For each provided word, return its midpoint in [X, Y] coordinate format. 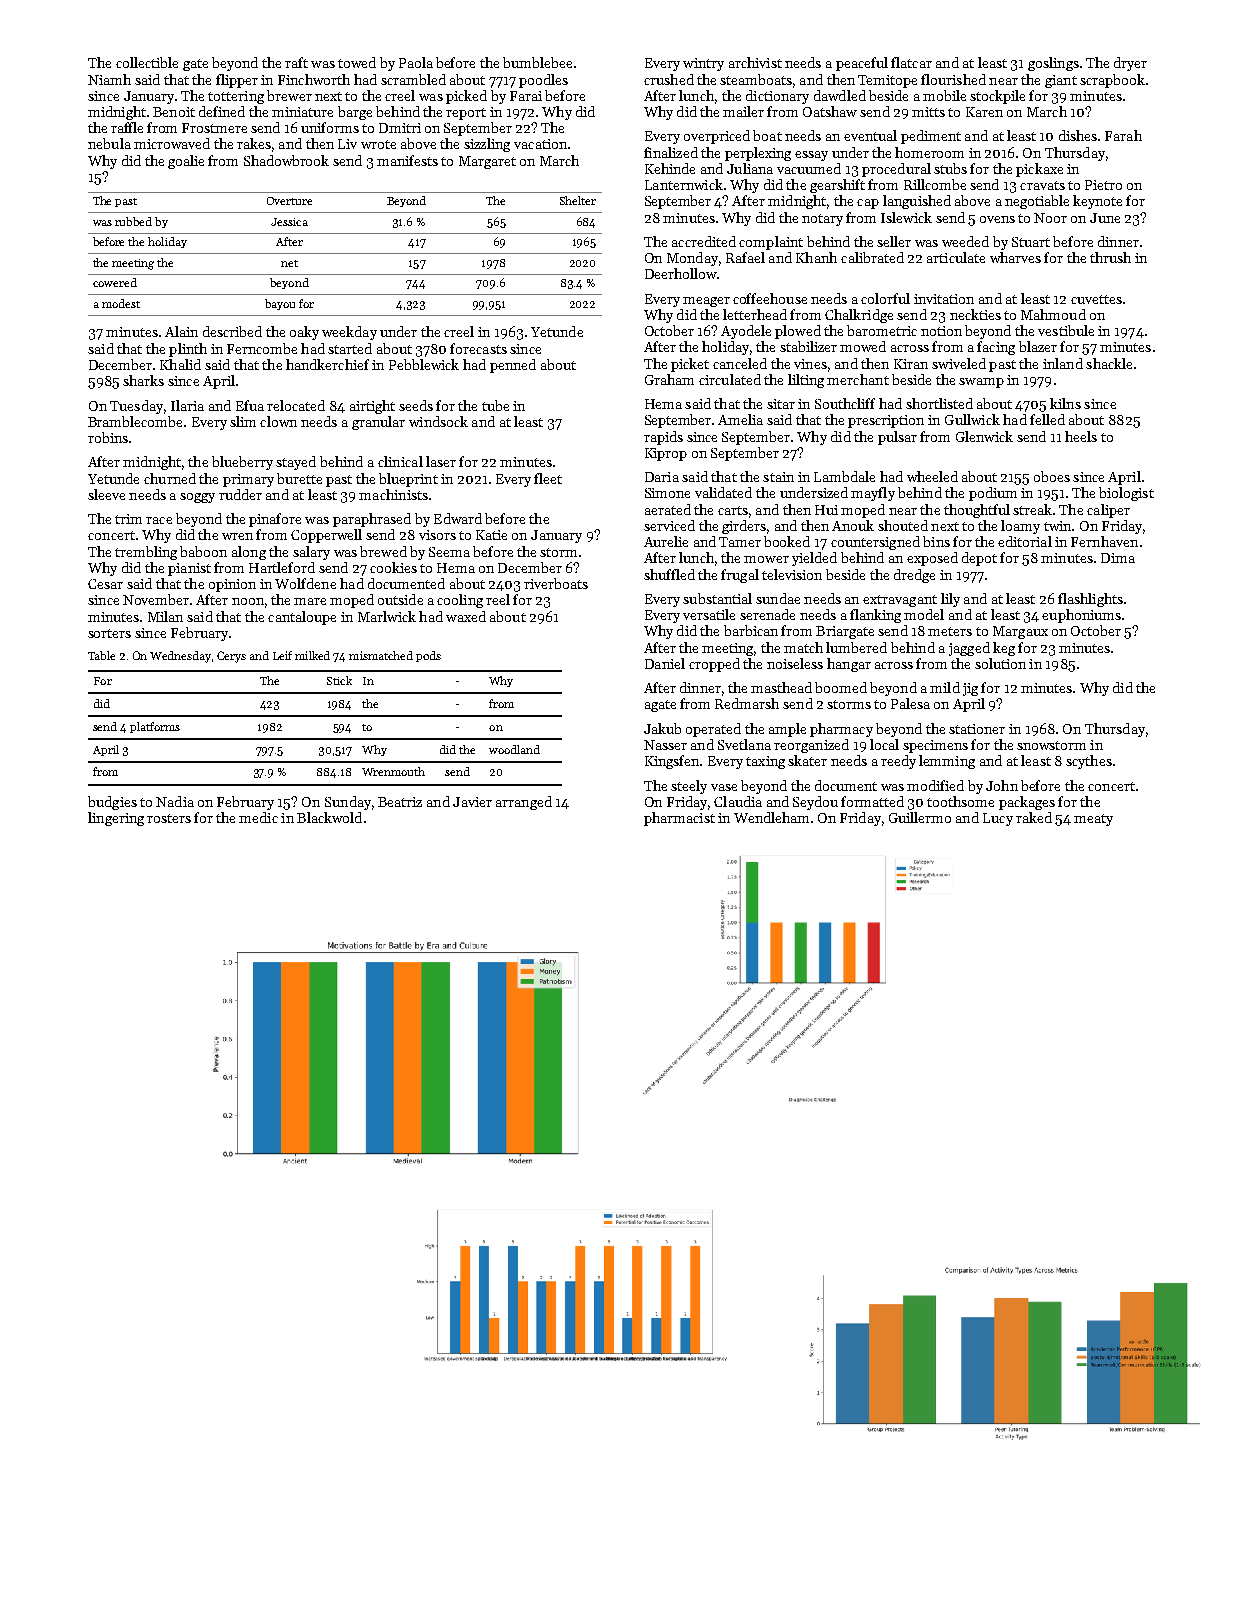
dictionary [777, 97]
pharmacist [679, 819]
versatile [709, 614]
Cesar [105, 584]
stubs [950, 168]
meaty [1093, 820]
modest [121, 303]
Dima [1118, 558]
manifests [407, 160]
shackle [1109, 363]
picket [690, 365]
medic [258, 817]
